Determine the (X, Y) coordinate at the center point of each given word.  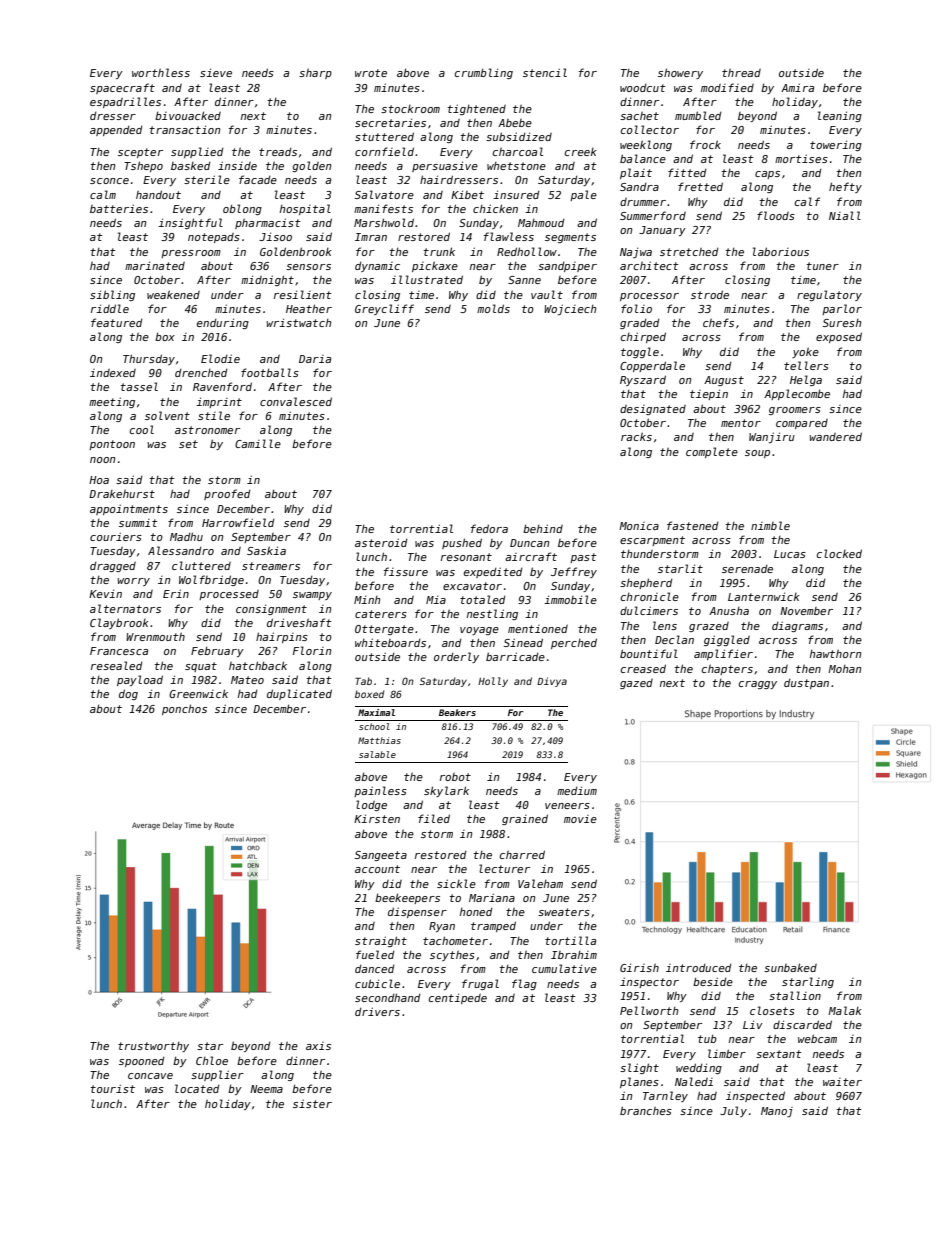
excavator (472, 586)
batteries (119, 208)
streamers (271, 566)
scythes (452, 956)
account (377, 869)
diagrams (797, 626)
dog (128, 694)
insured (516, 194)
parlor (842, 309)
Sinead (523, 642)
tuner (822, 266)
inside (237, 165)
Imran (371, 237)
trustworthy (153, 1047)
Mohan (844, 669)
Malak (845, 1010)
